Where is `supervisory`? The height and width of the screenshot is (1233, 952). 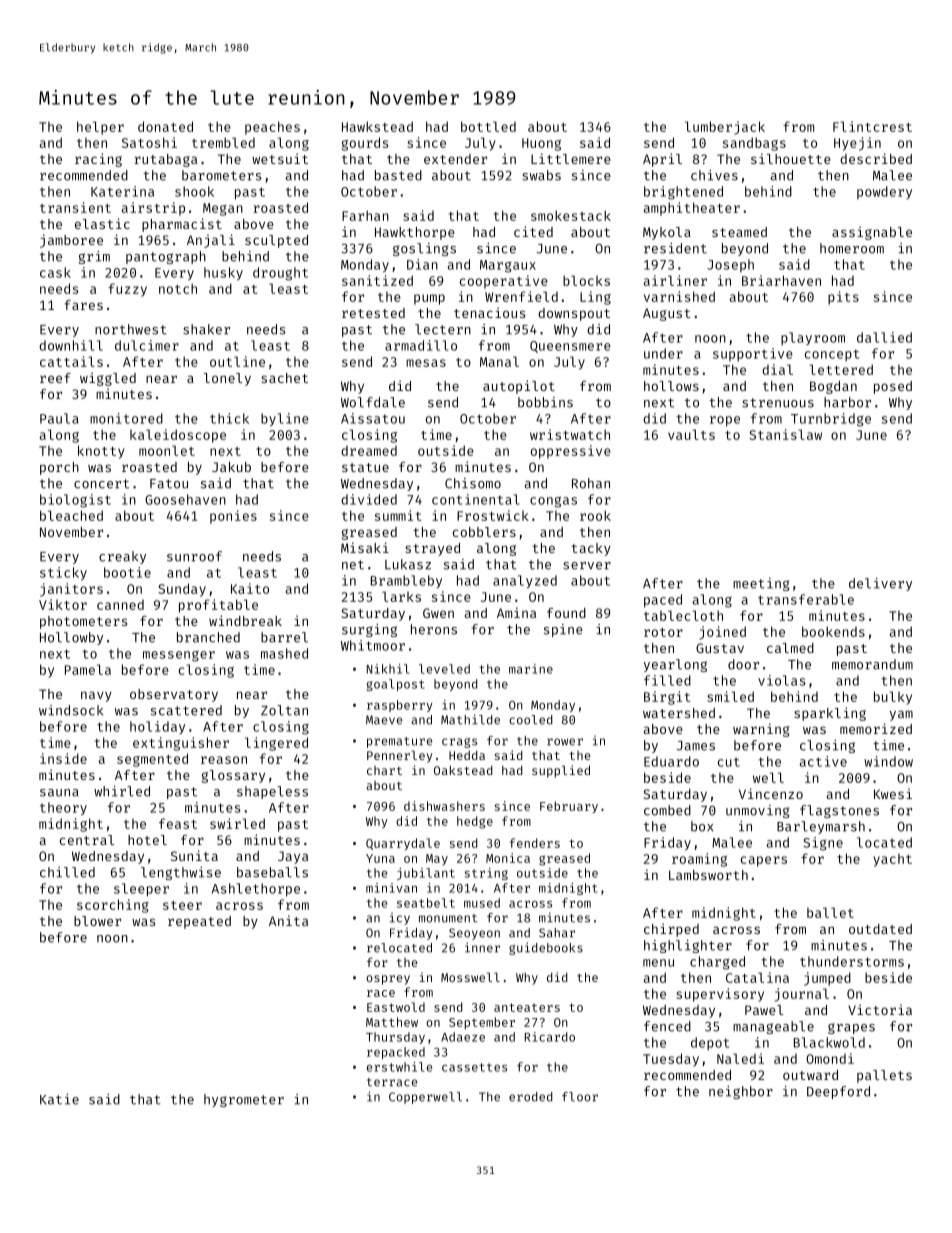
supervisory is located at coordinates (720, 995).
